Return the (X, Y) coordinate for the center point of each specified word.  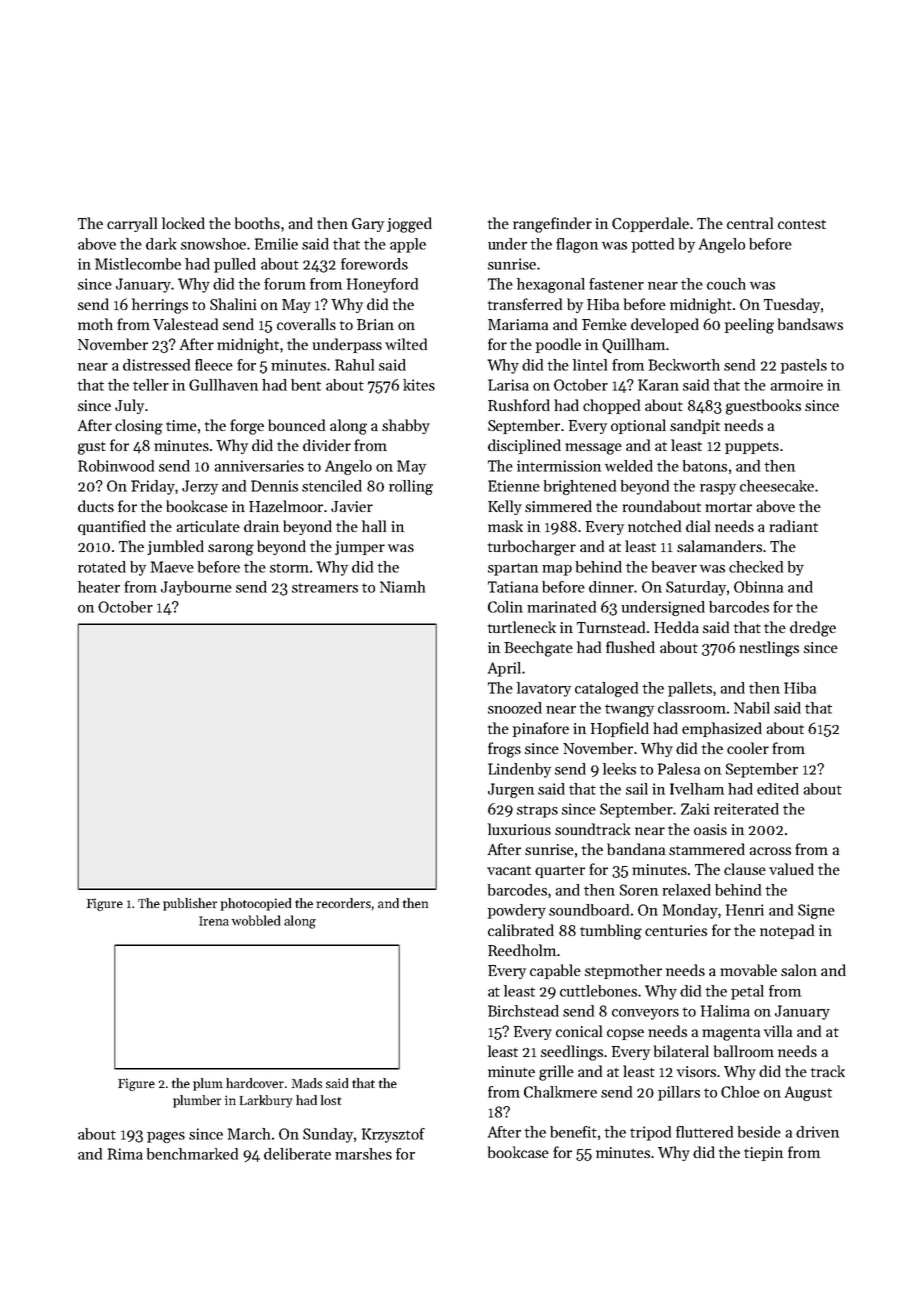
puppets (752, 448)
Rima (125, 1154)
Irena (214, 921)
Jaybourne (196, 588)
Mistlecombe (138, 264)
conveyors (645, 1014)
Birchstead (523, 1011)
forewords (374, 264)
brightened (580, 487)
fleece (214, 365)
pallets (690, 689)
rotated (102, 567)
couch (726, 284)
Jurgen (511, 790)
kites (419, 385)
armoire (797, 385)
